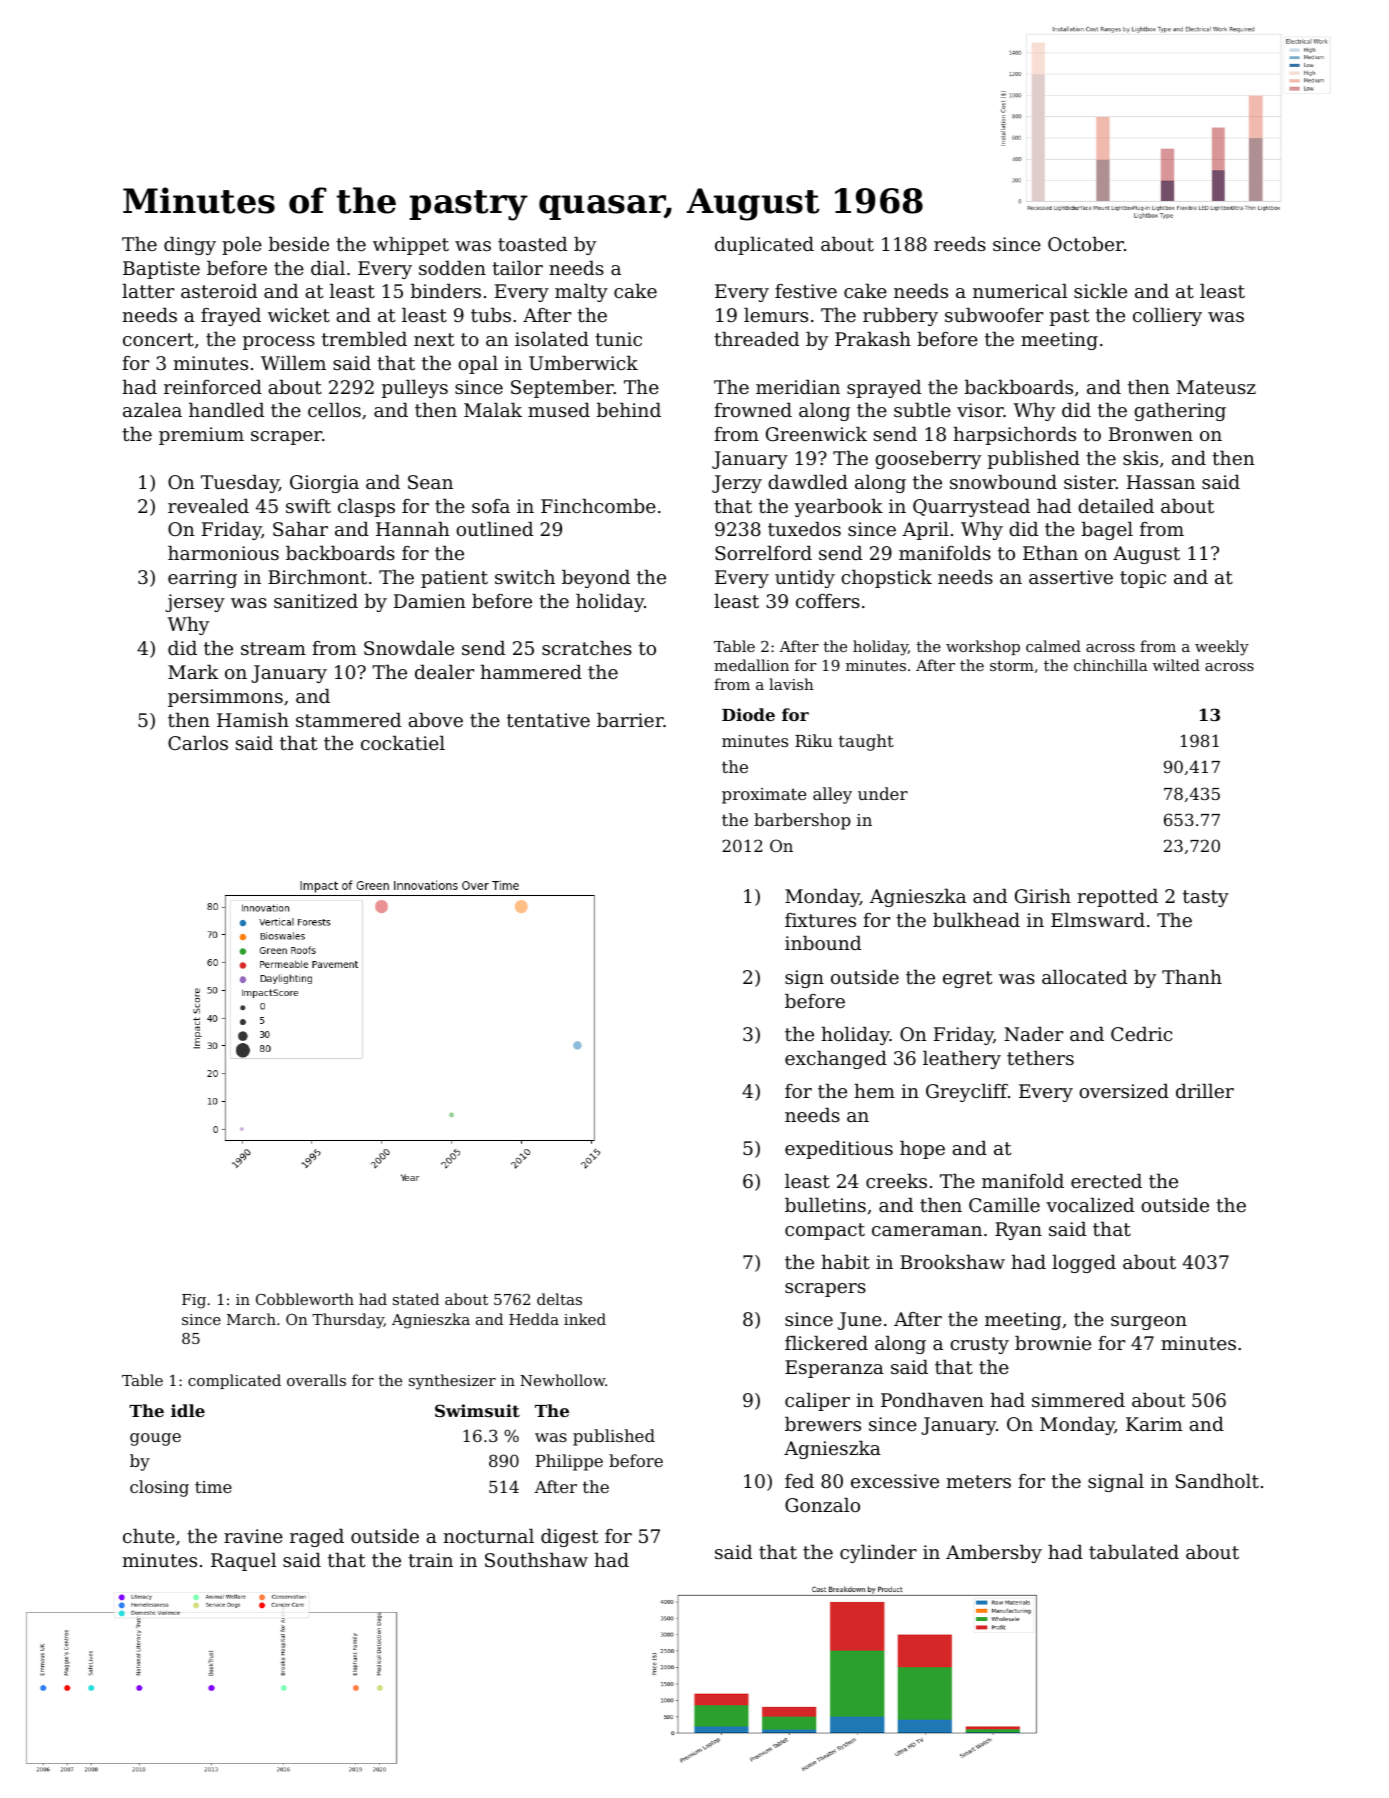  Describe the element at coordinates (532, 244) in the document. I see `toasted` at that location.
